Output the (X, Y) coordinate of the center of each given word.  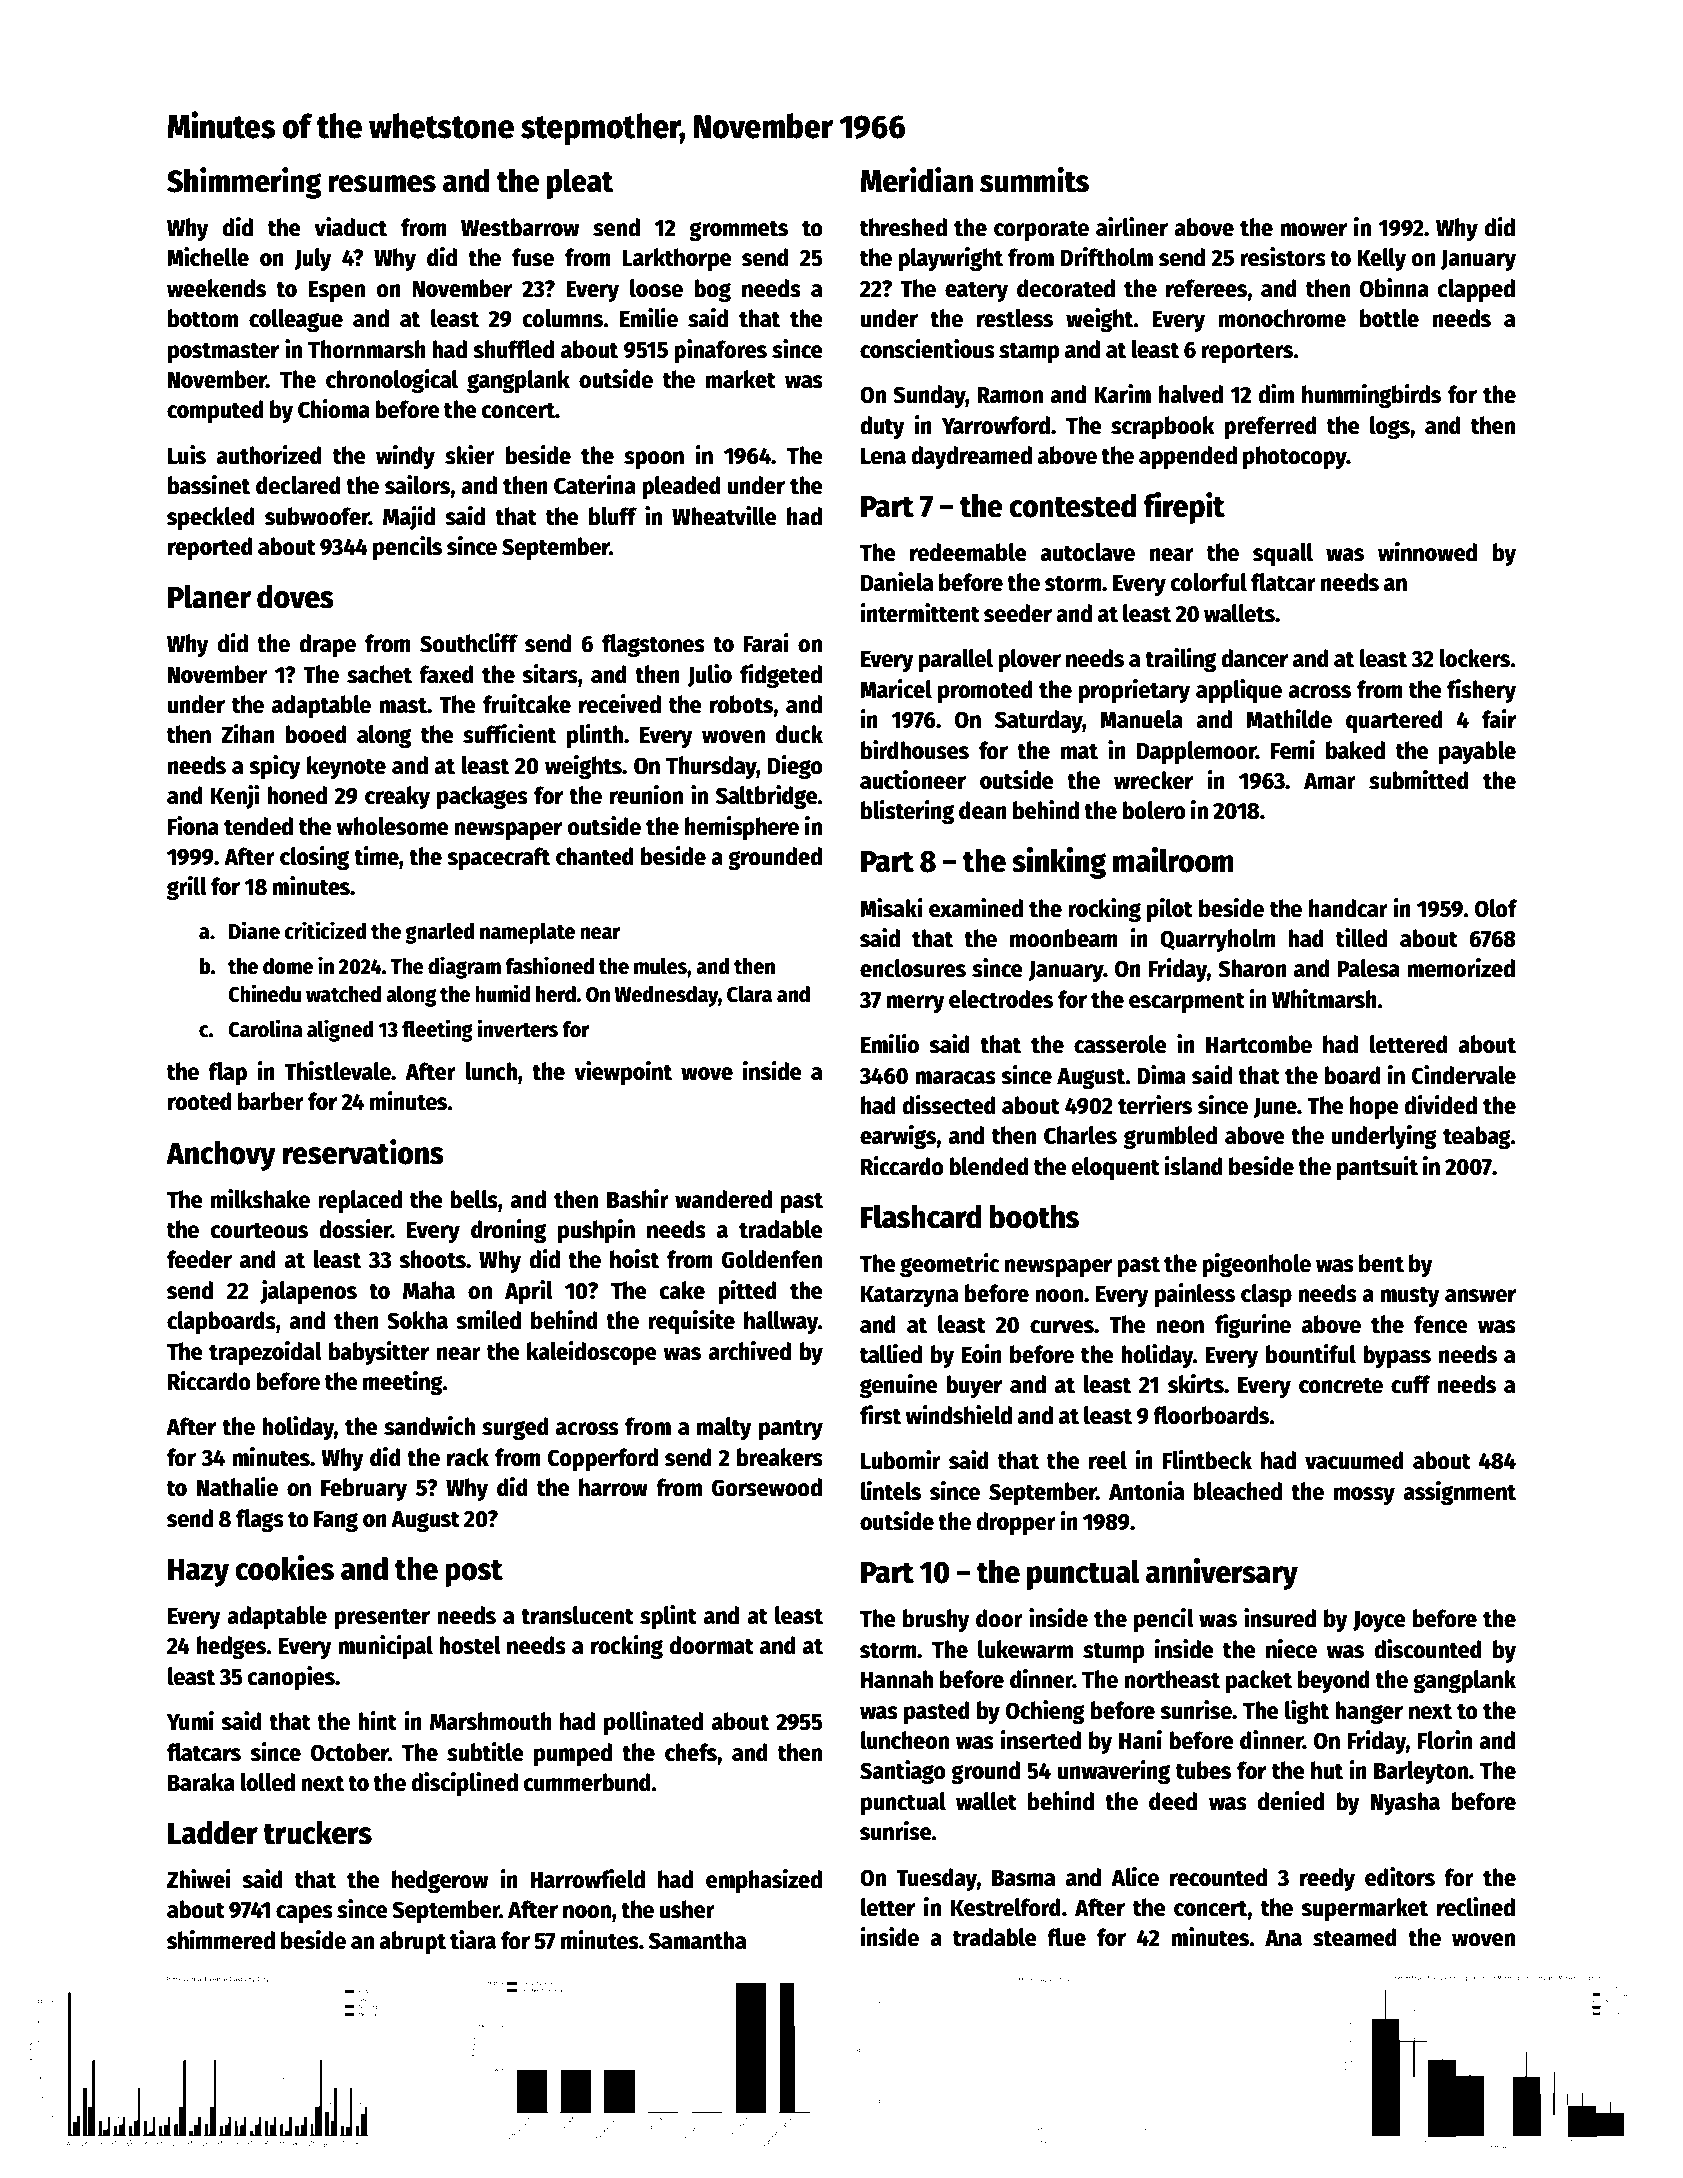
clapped (1476, 290)
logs (1390, 427)
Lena (883, 456)
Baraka (201, 1782)
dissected (949, 1105)
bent (1381, 1263)
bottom (203, 318)
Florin (1445, 1740)
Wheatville (724, 516)
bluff (613, 516)
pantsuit (1377, 1168)
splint (668, 1617)
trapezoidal (265, 1353)
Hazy (198, 1572)
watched (343, 994)
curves (1062, 1327)
